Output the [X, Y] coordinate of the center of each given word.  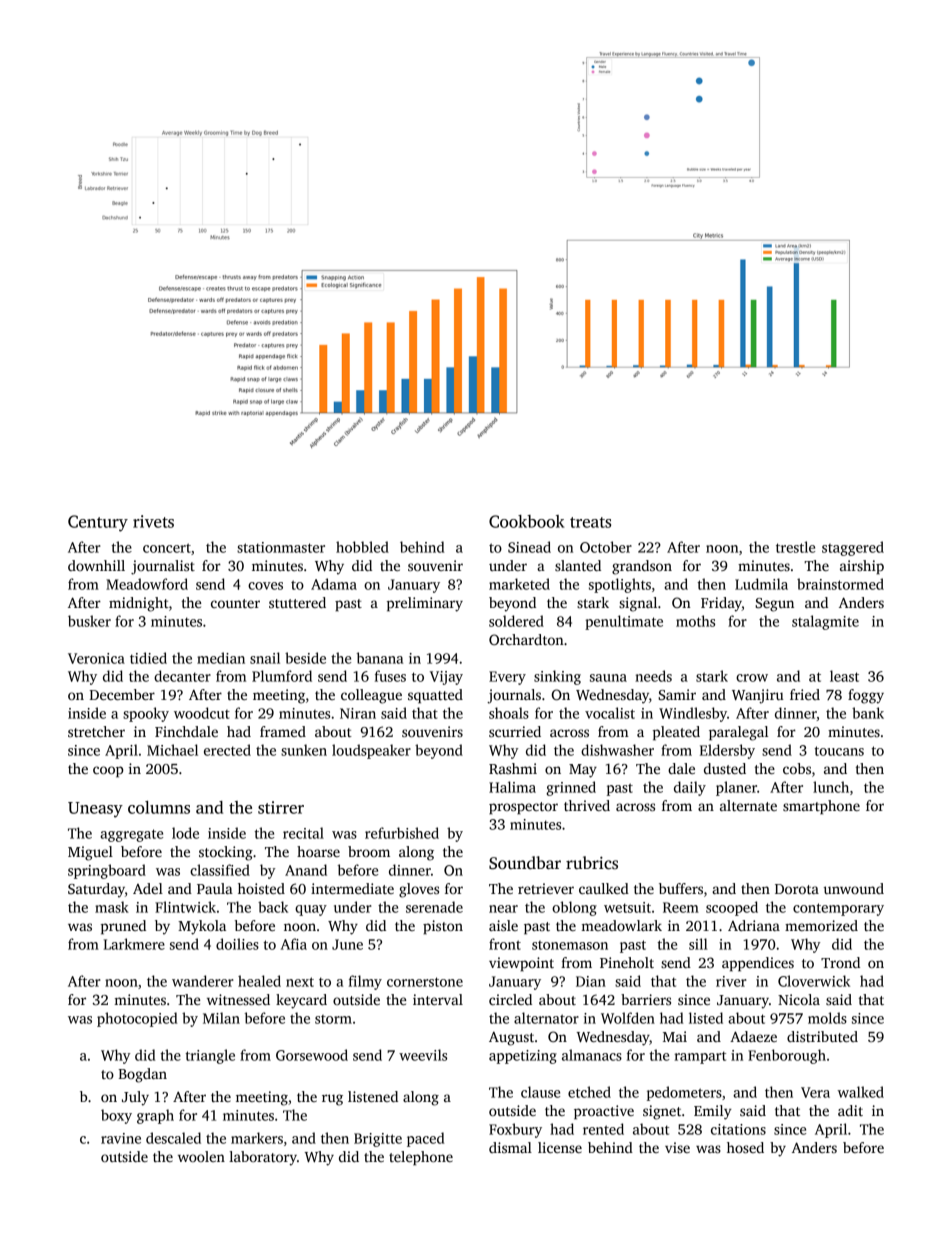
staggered [853, 548]
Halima [512, 787]
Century [98, 523]
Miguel [90, 853]
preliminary [425, 604]
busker [89, 621]
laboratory [263, 1158]
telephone [421, 1158]
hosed [745, 1147]
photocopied [137, 1019]
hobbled [362, 547]
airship [862, 567]
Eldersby [727, 751]
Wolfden [628, 1018]
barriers [646, 999]
